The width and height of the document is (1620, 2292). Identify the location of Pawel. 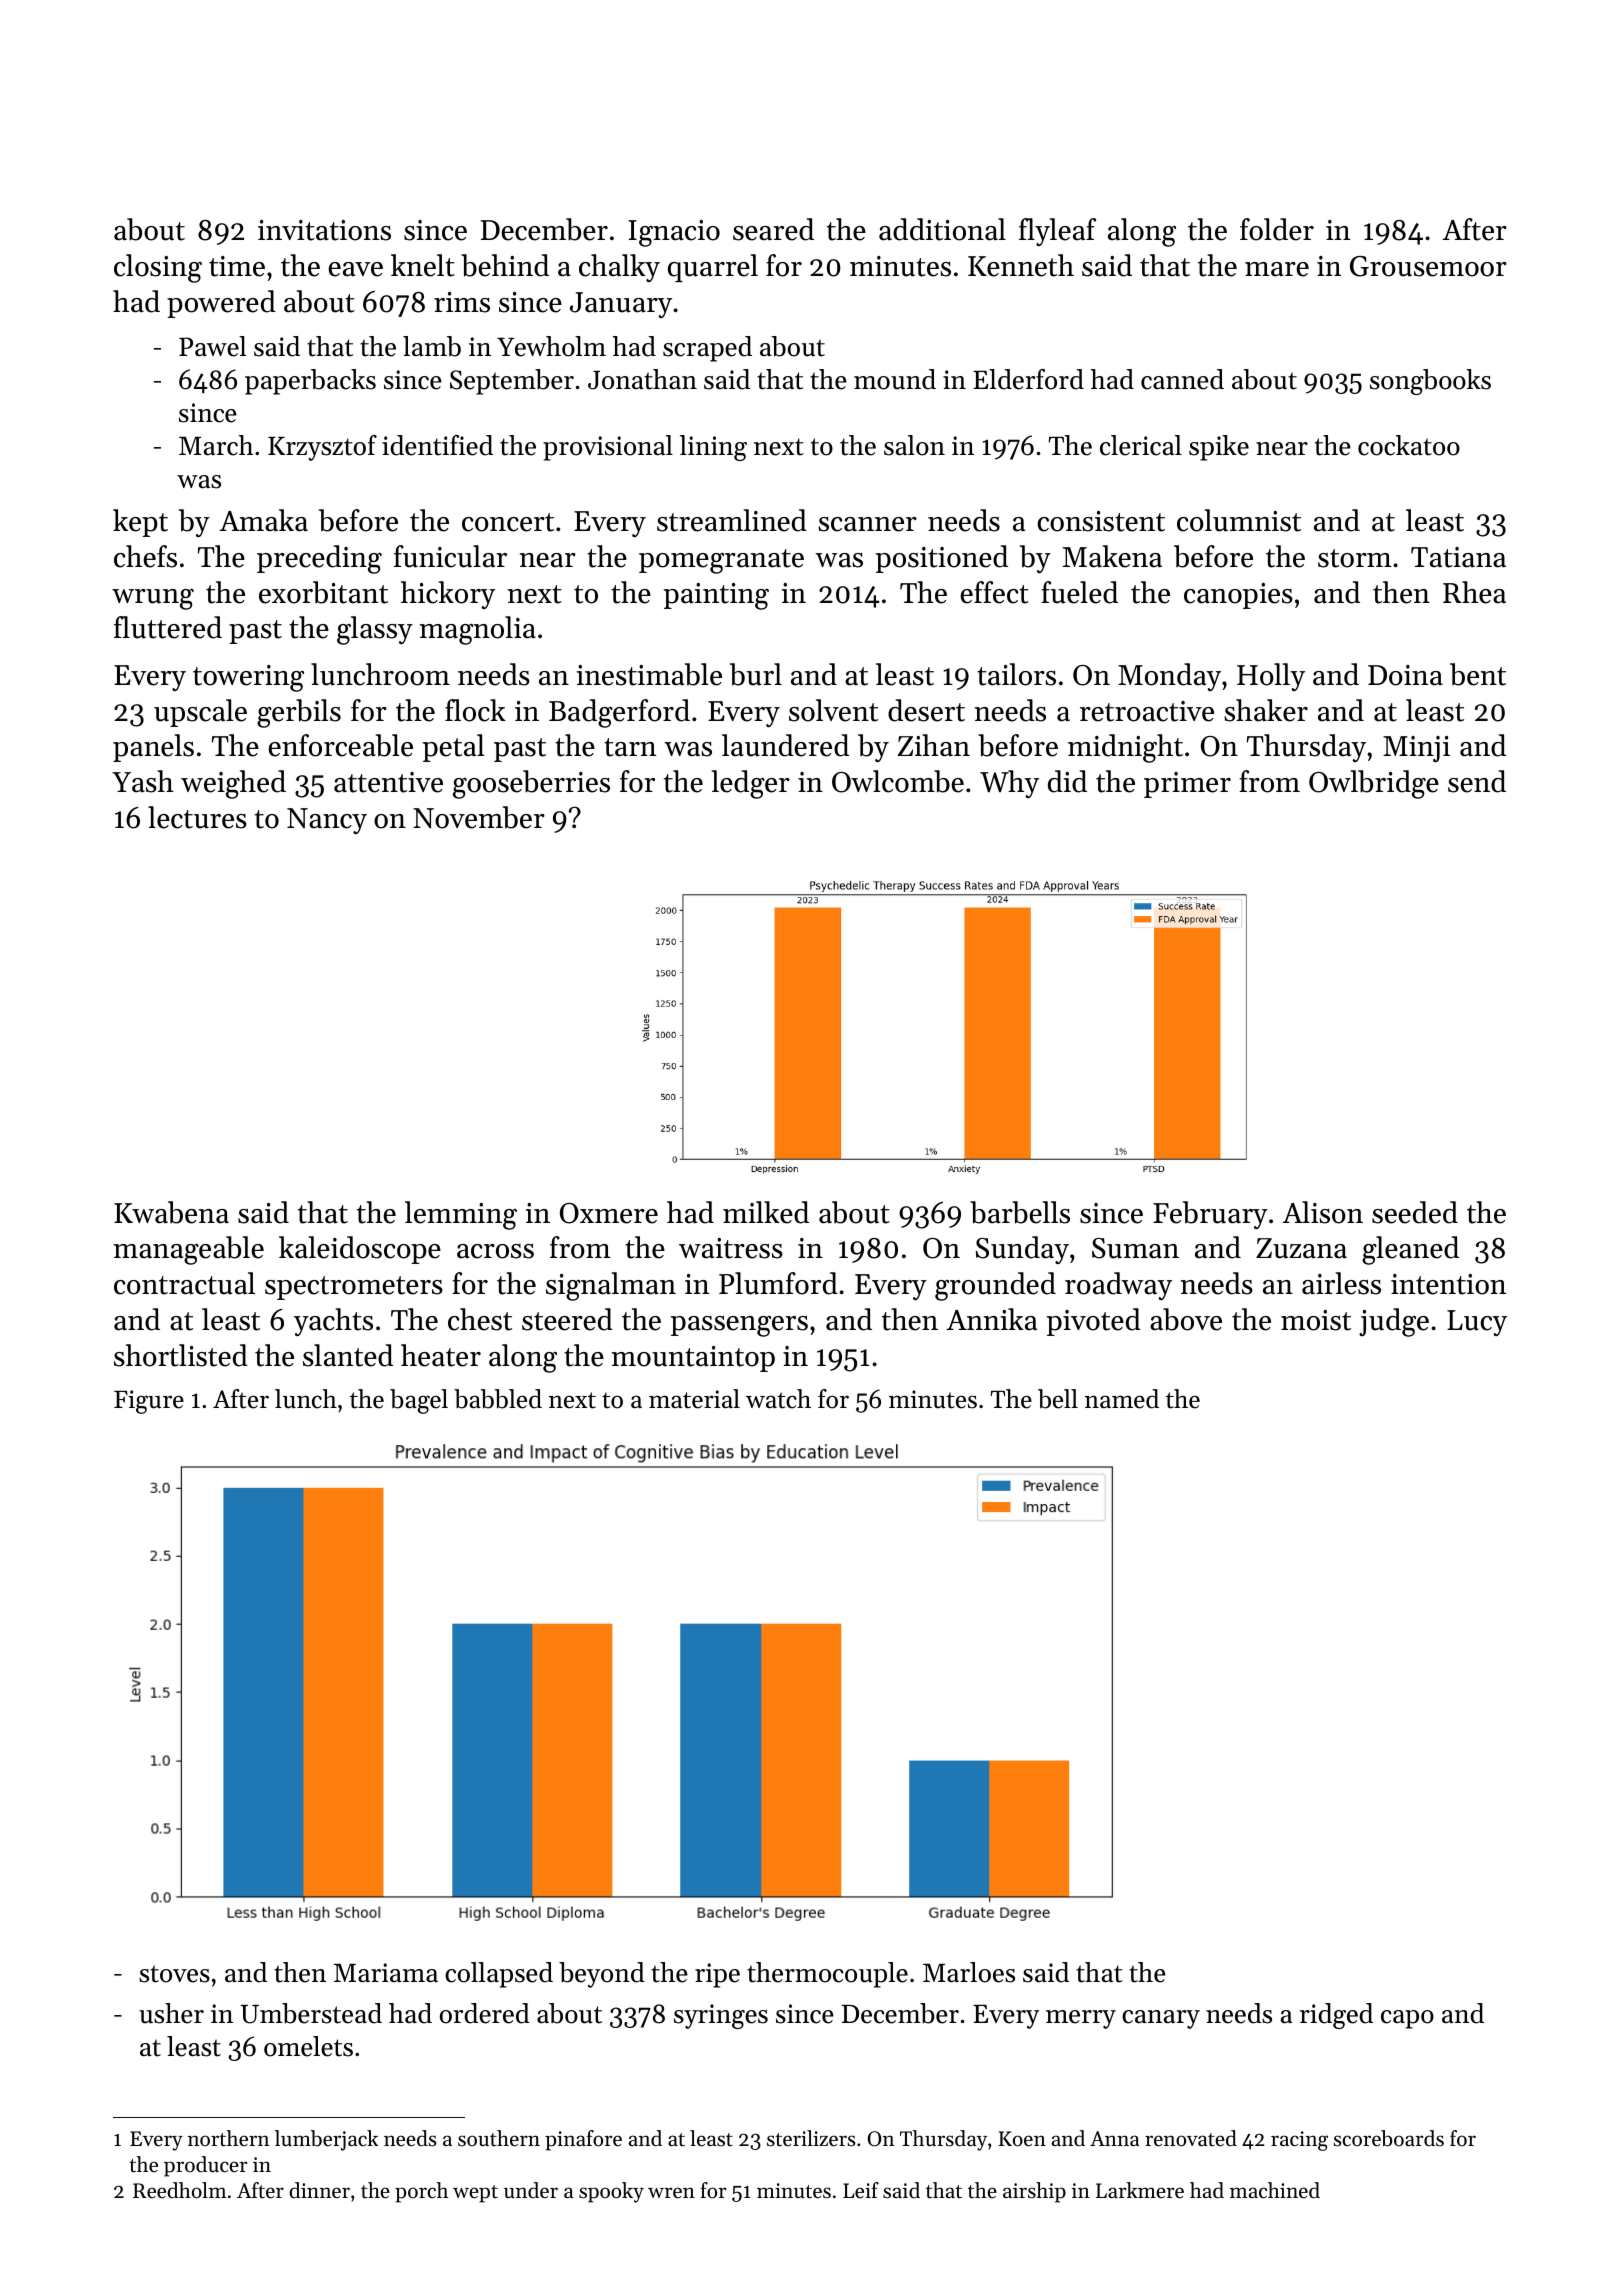
(212, 346).
